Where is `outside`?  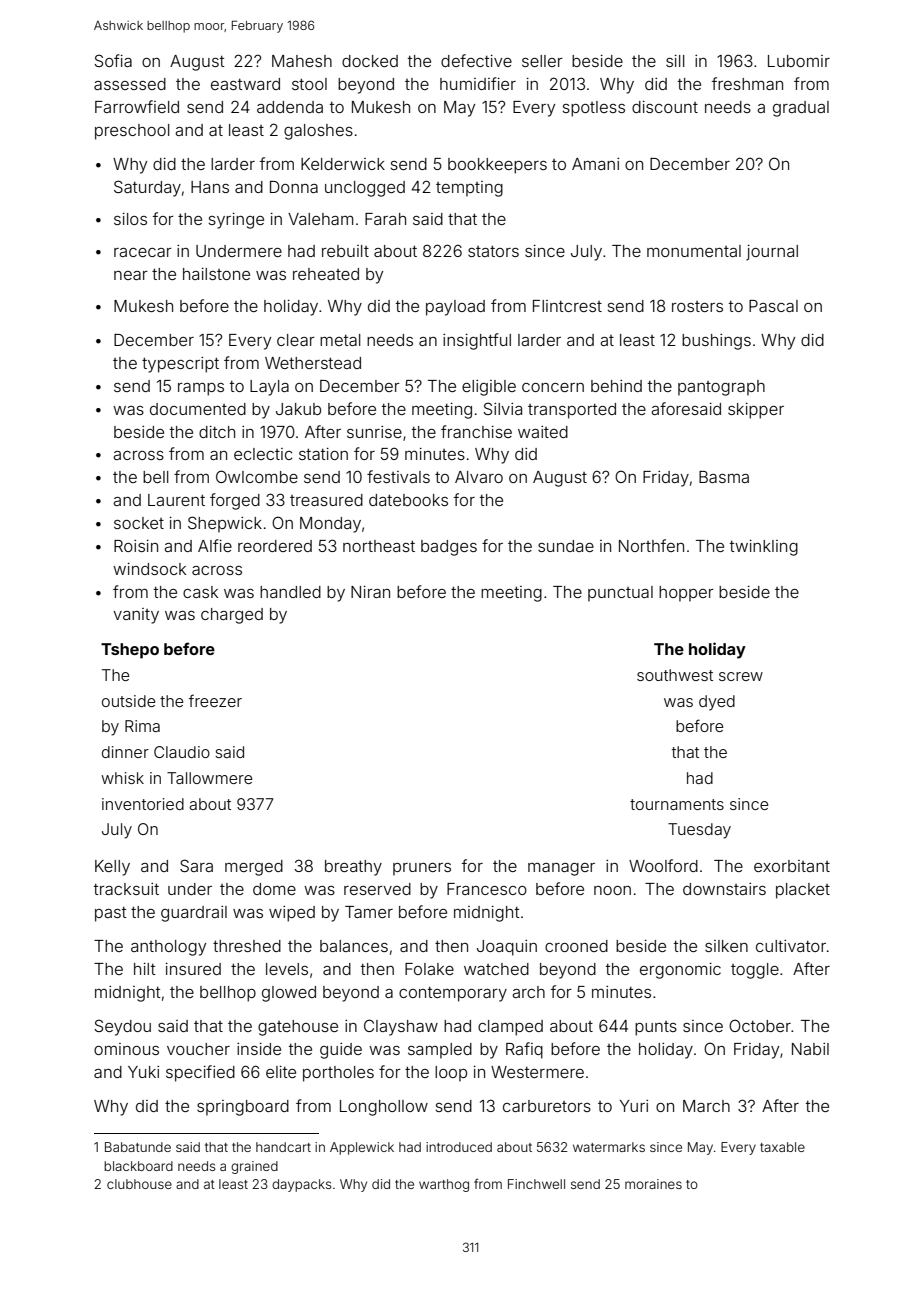
outside is located at coordinates (128, 701).
